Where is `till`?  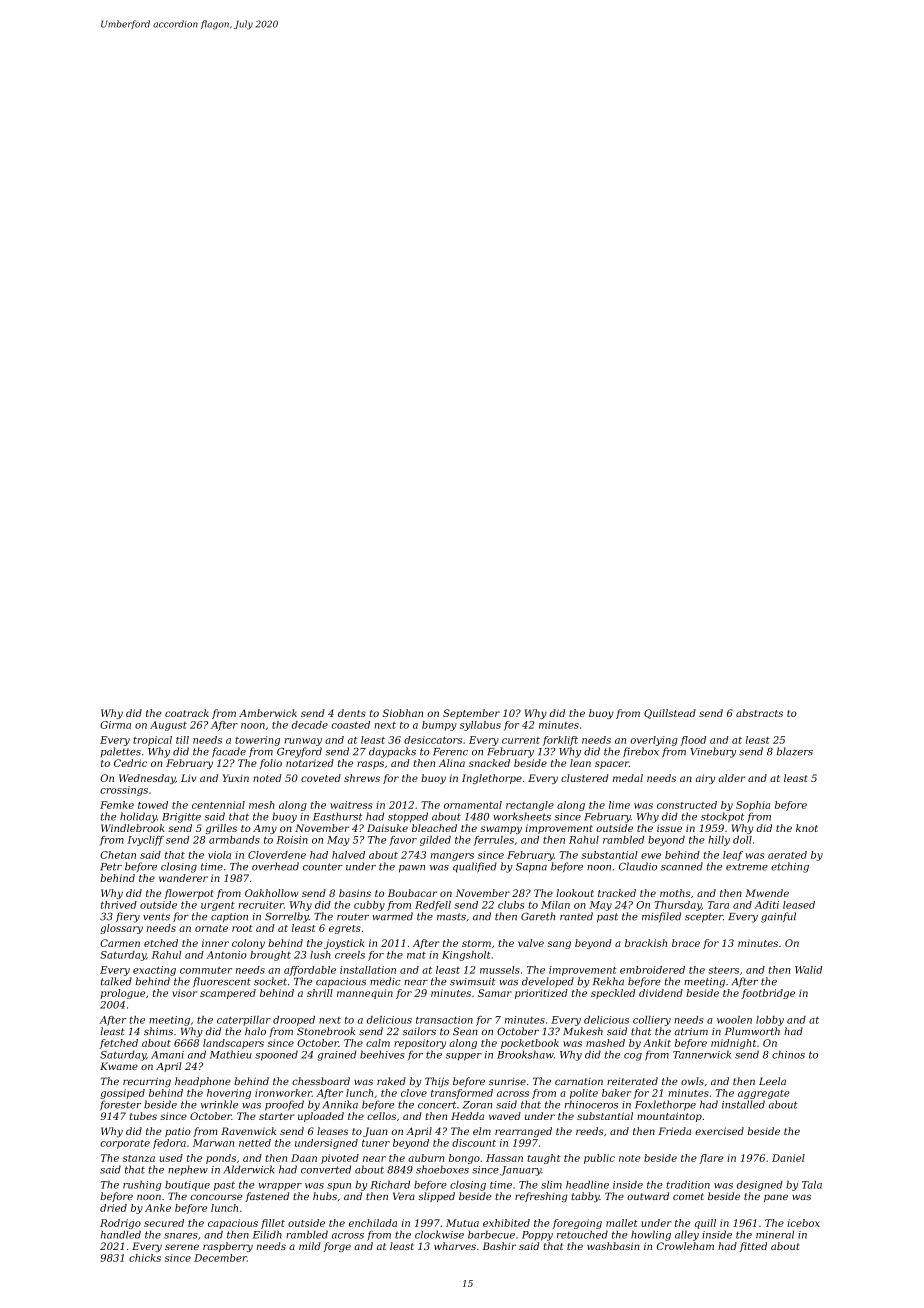 till is located at coordinates (182, 740).
